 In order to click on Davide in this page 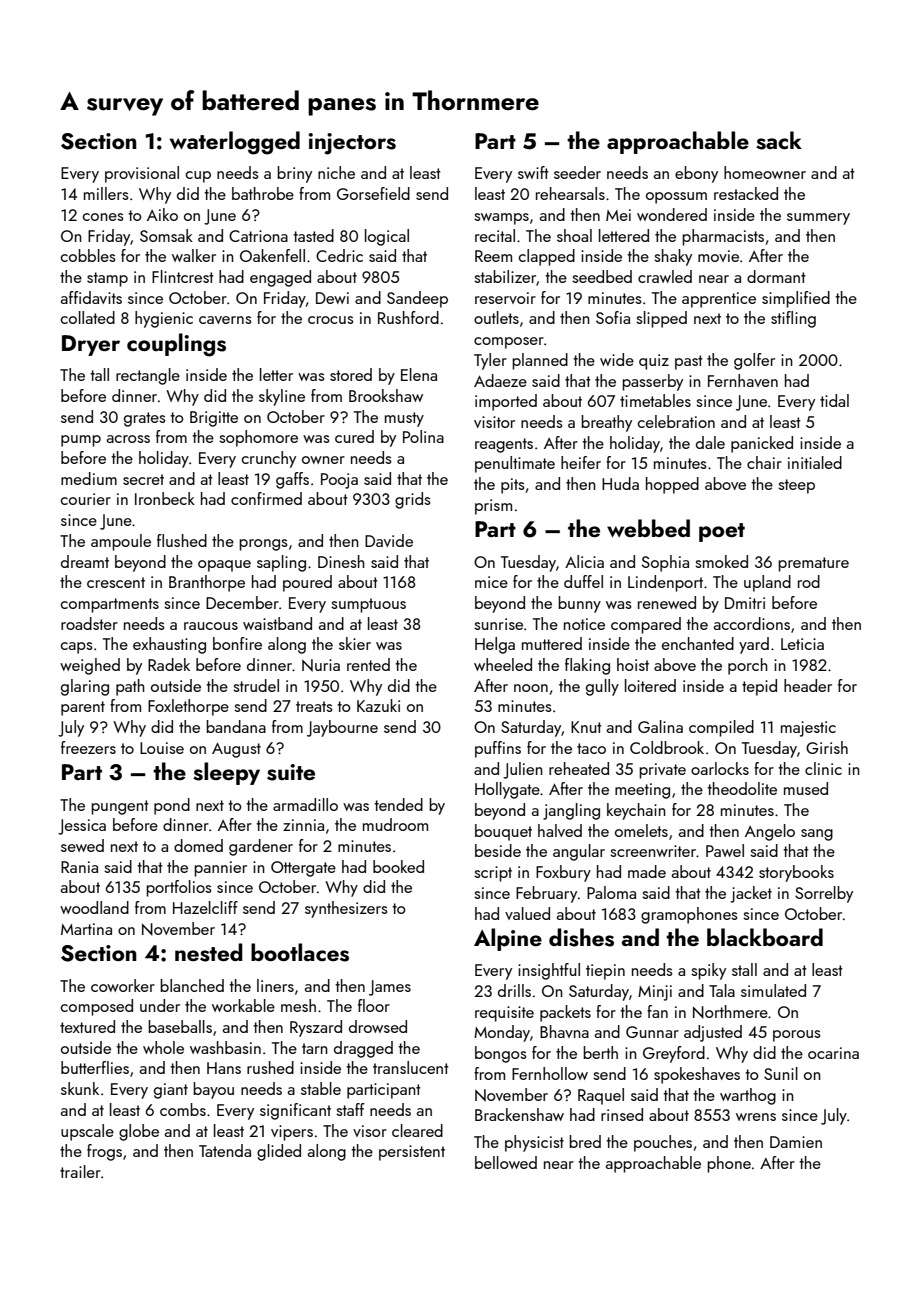, I will do `click(389, 540)`.
